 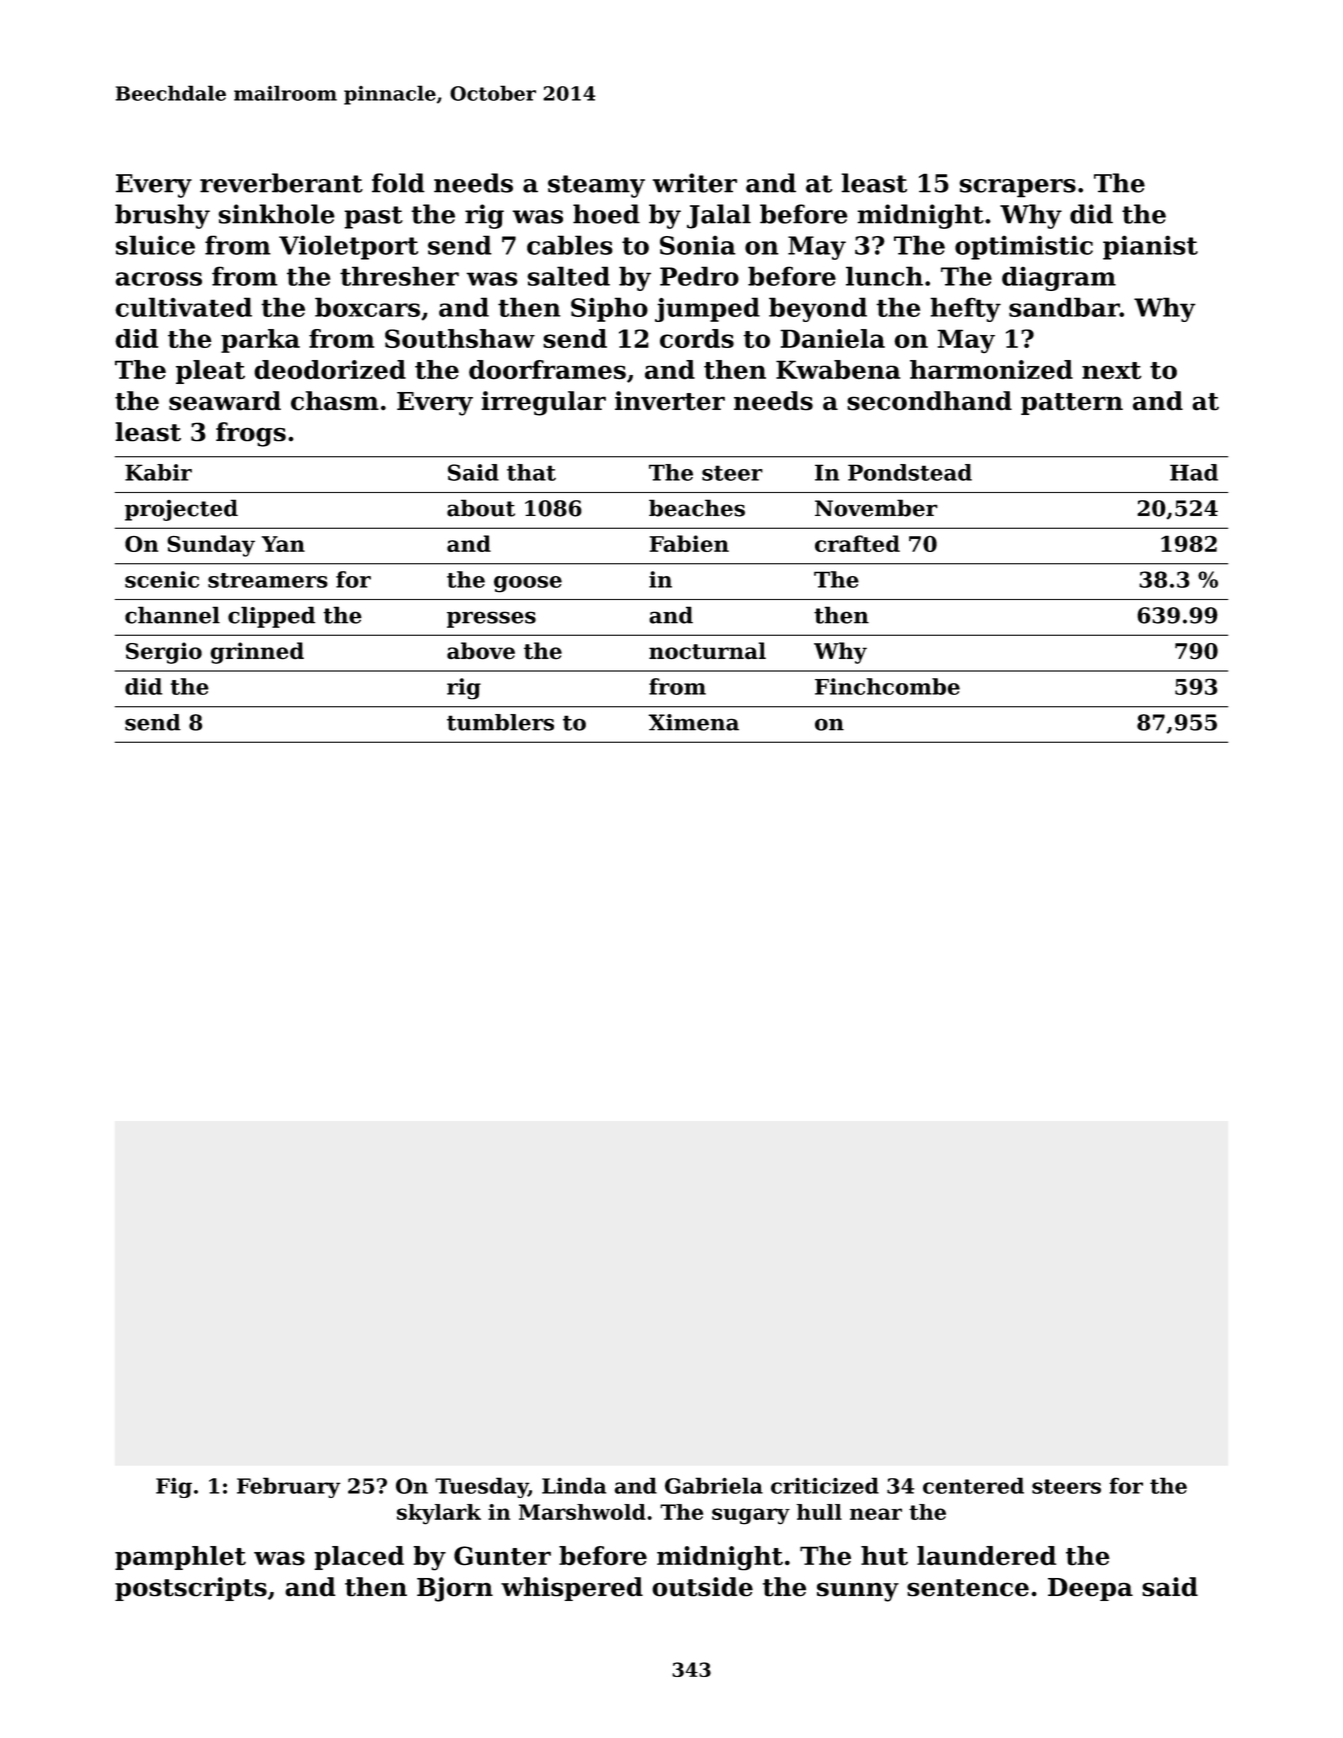 I want to click on brushy, so click(x=162, y=216).
